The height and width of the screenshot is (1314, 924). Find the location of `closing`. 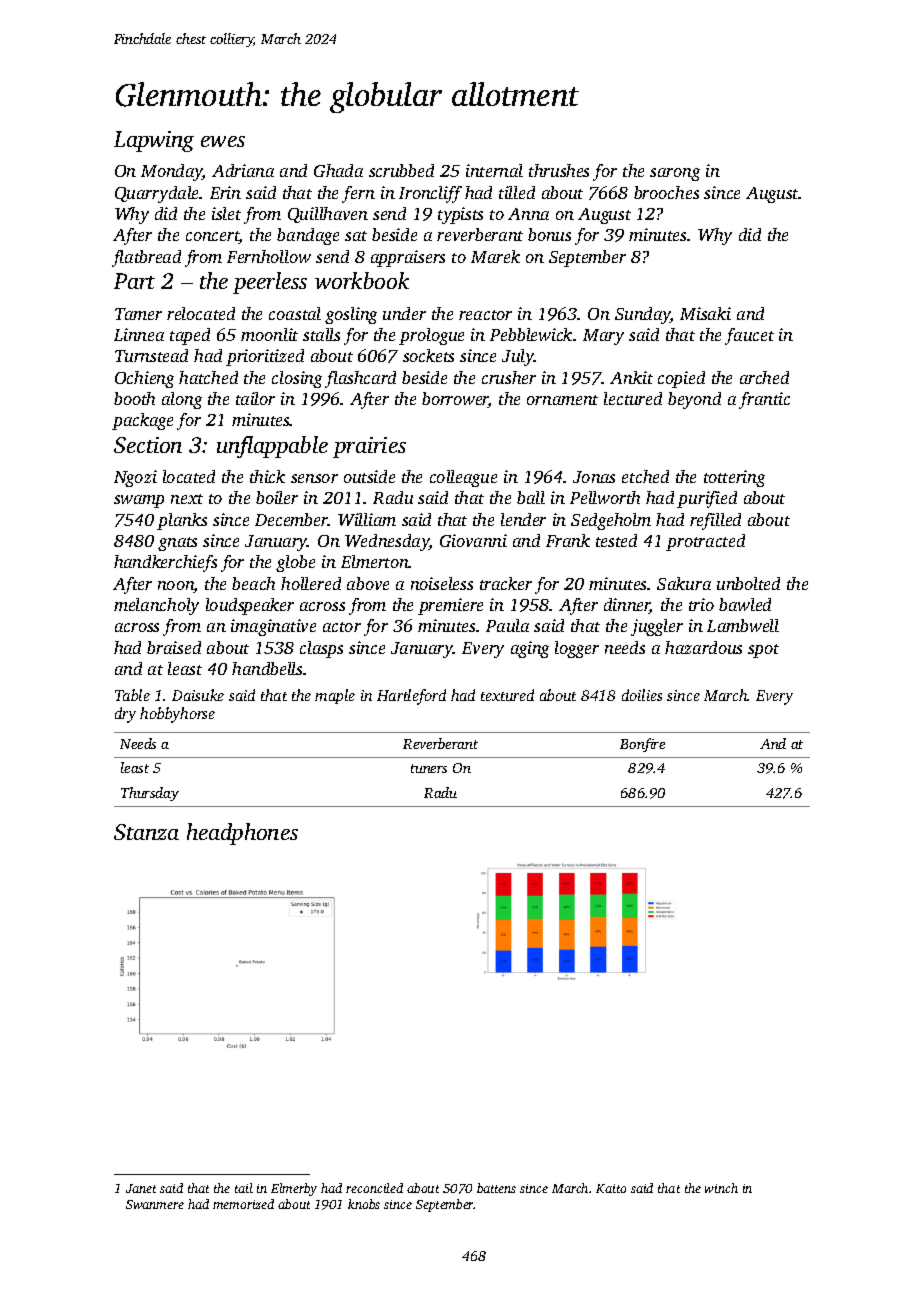

closing is located at coordinates (297, 379).
